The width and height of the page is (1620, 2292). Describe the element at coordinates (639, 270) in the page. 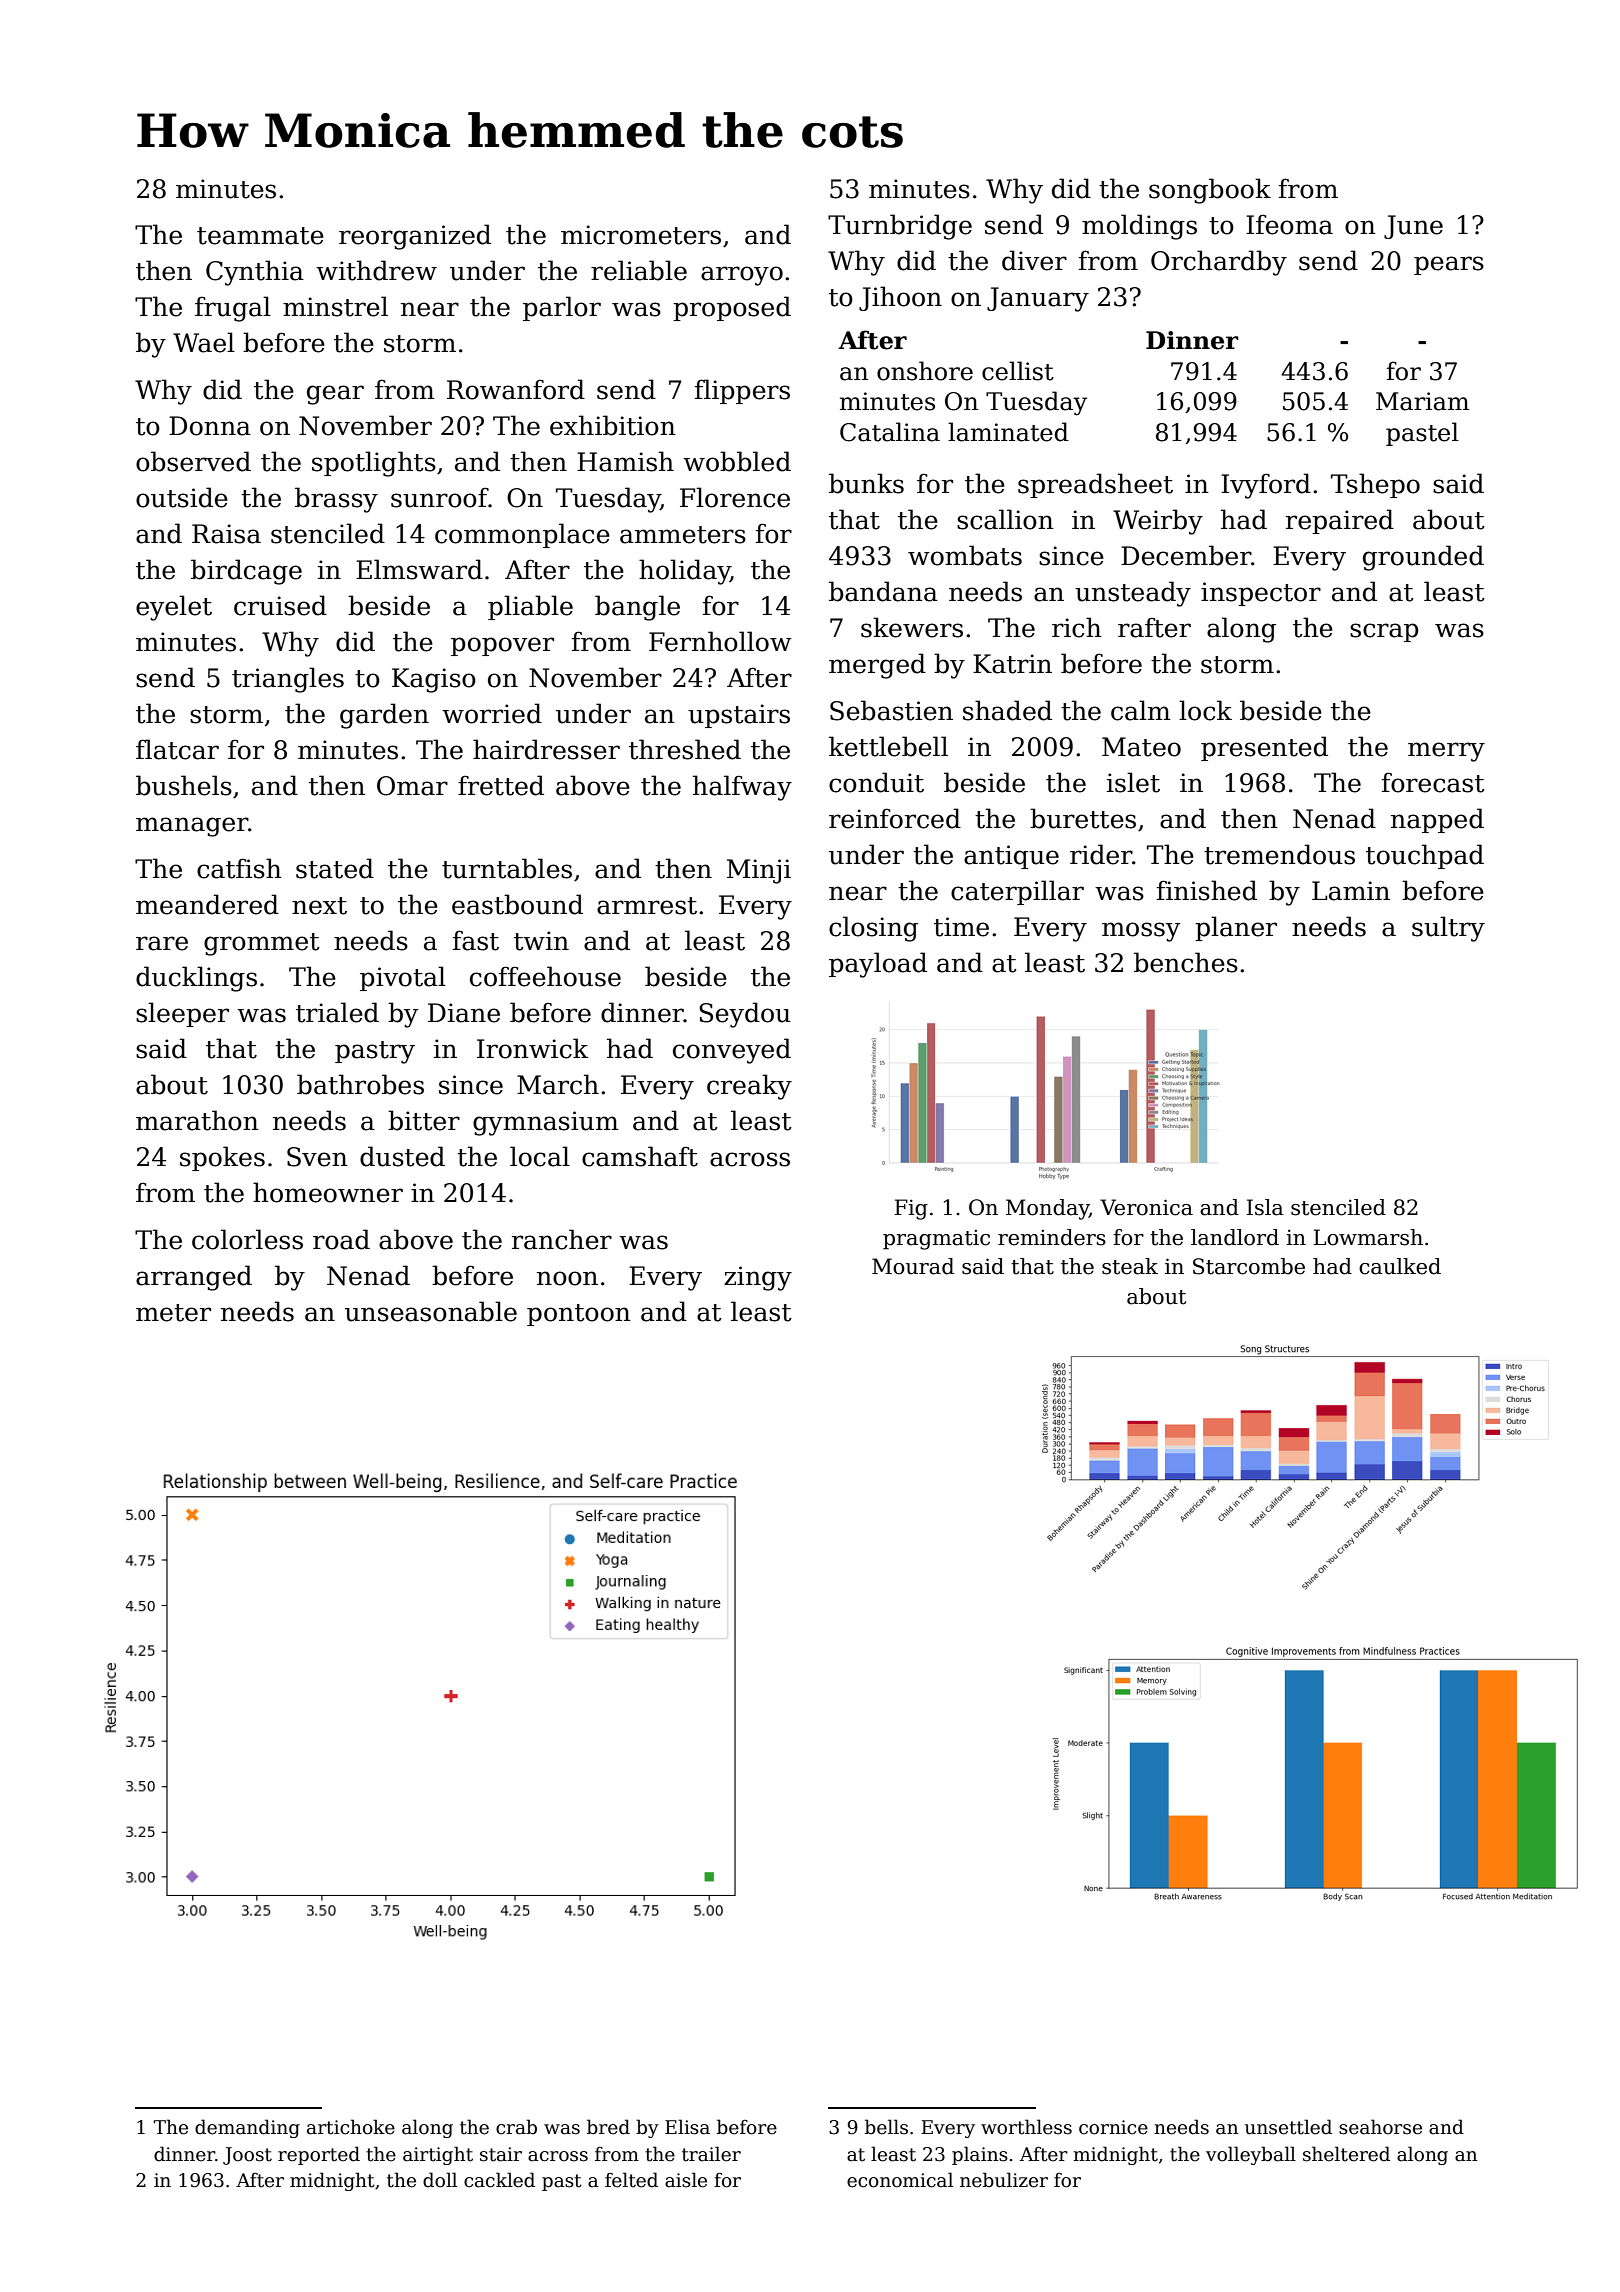

I see `reliable` at that location.
